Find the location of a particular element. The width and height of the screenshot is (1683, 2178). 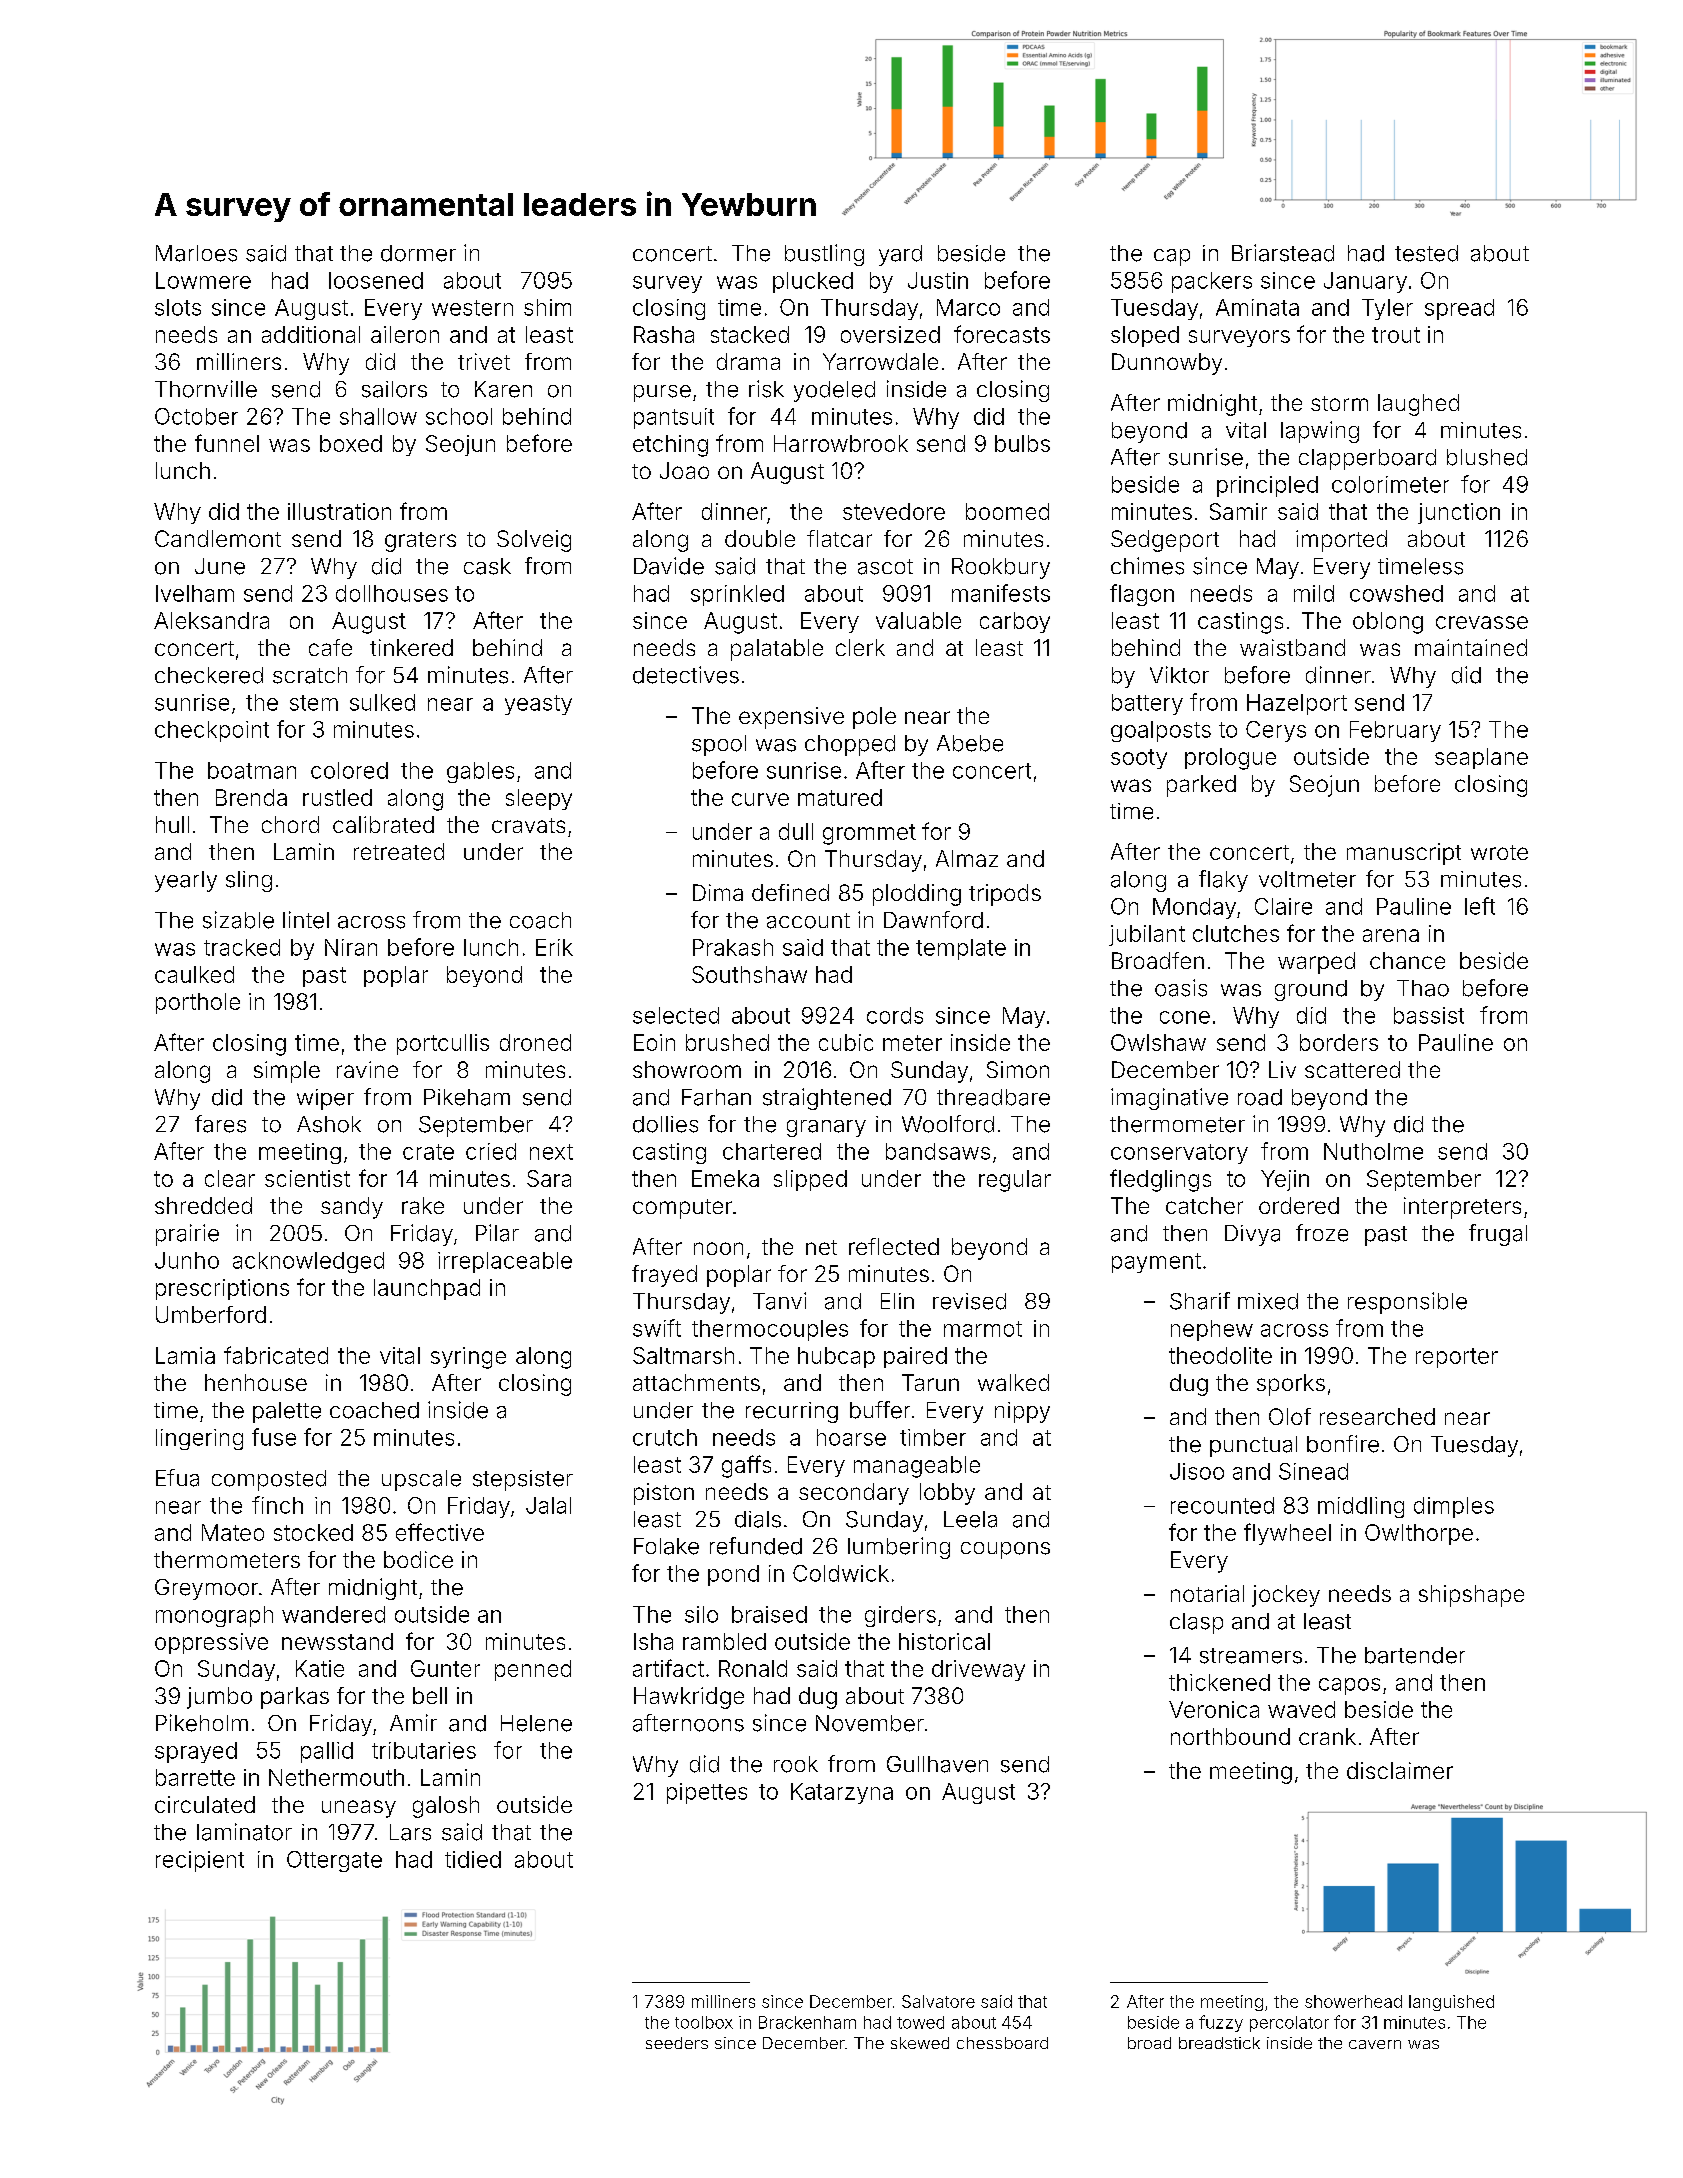

lingering is located at coordinates (199, 1439).
